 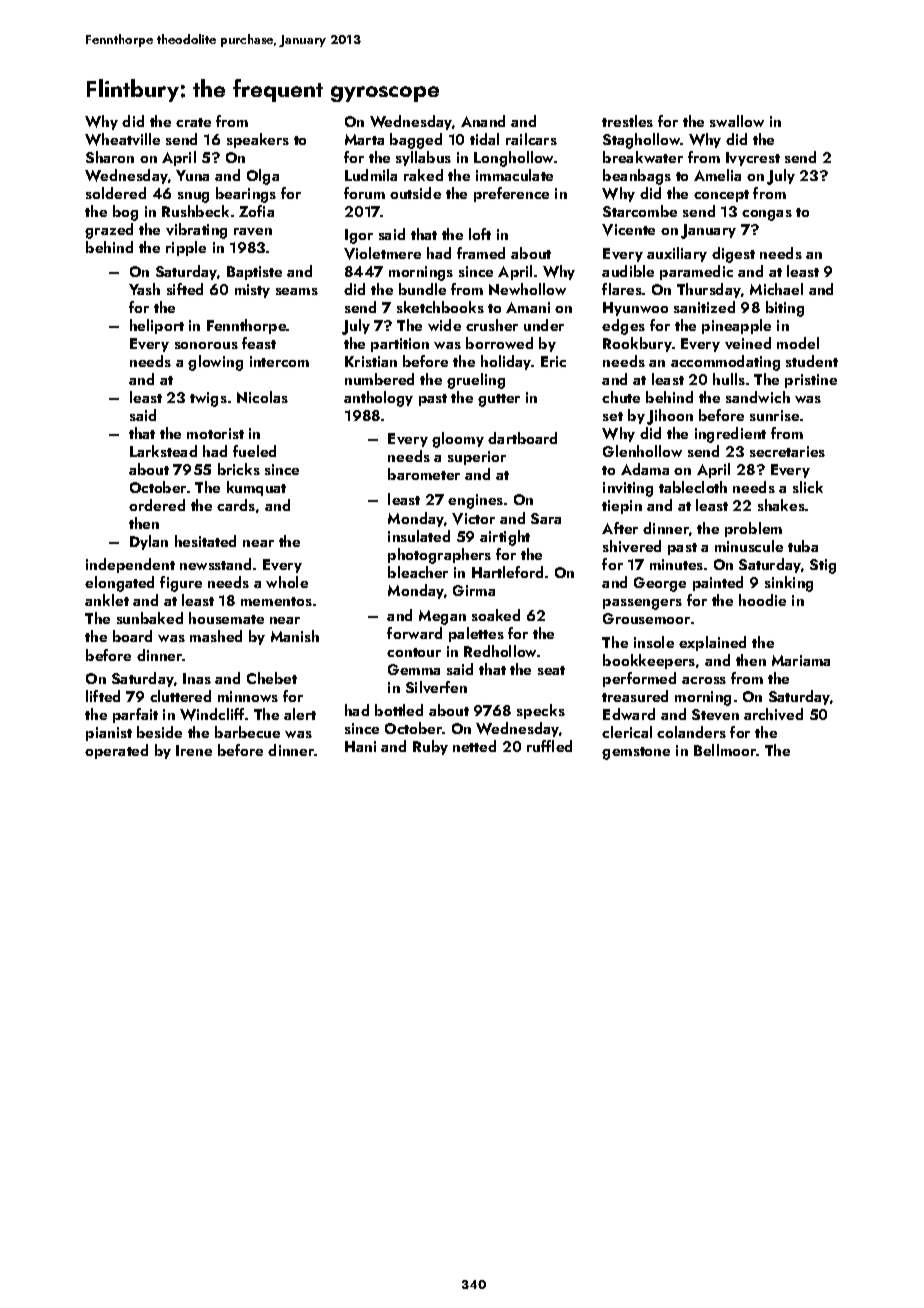 I want to click on Amani, so click(x=528, y=307).
